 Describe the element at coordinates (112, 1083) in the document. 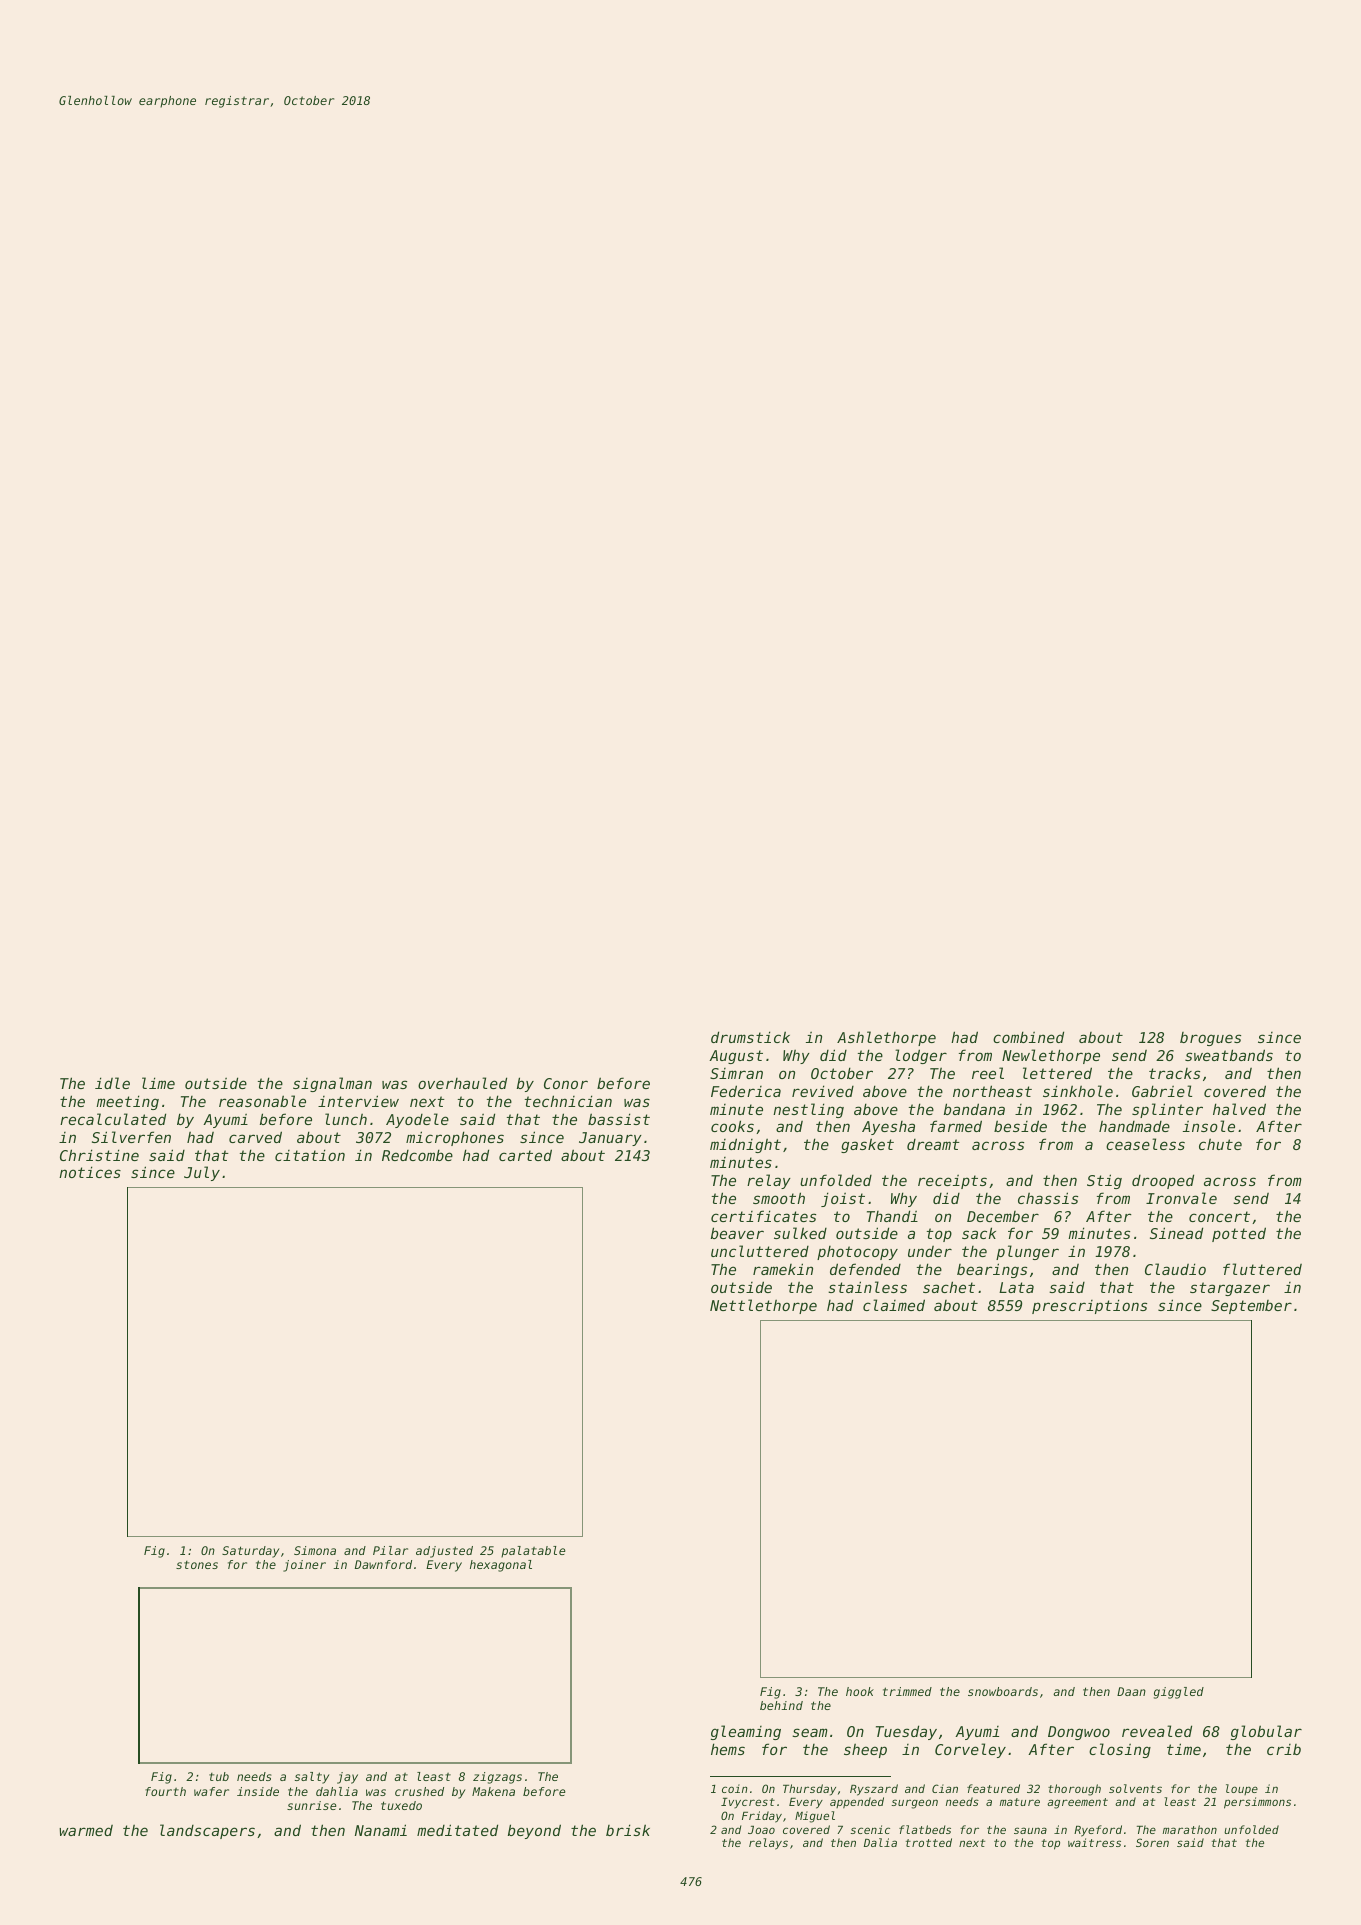

I see `idle` at that location.
